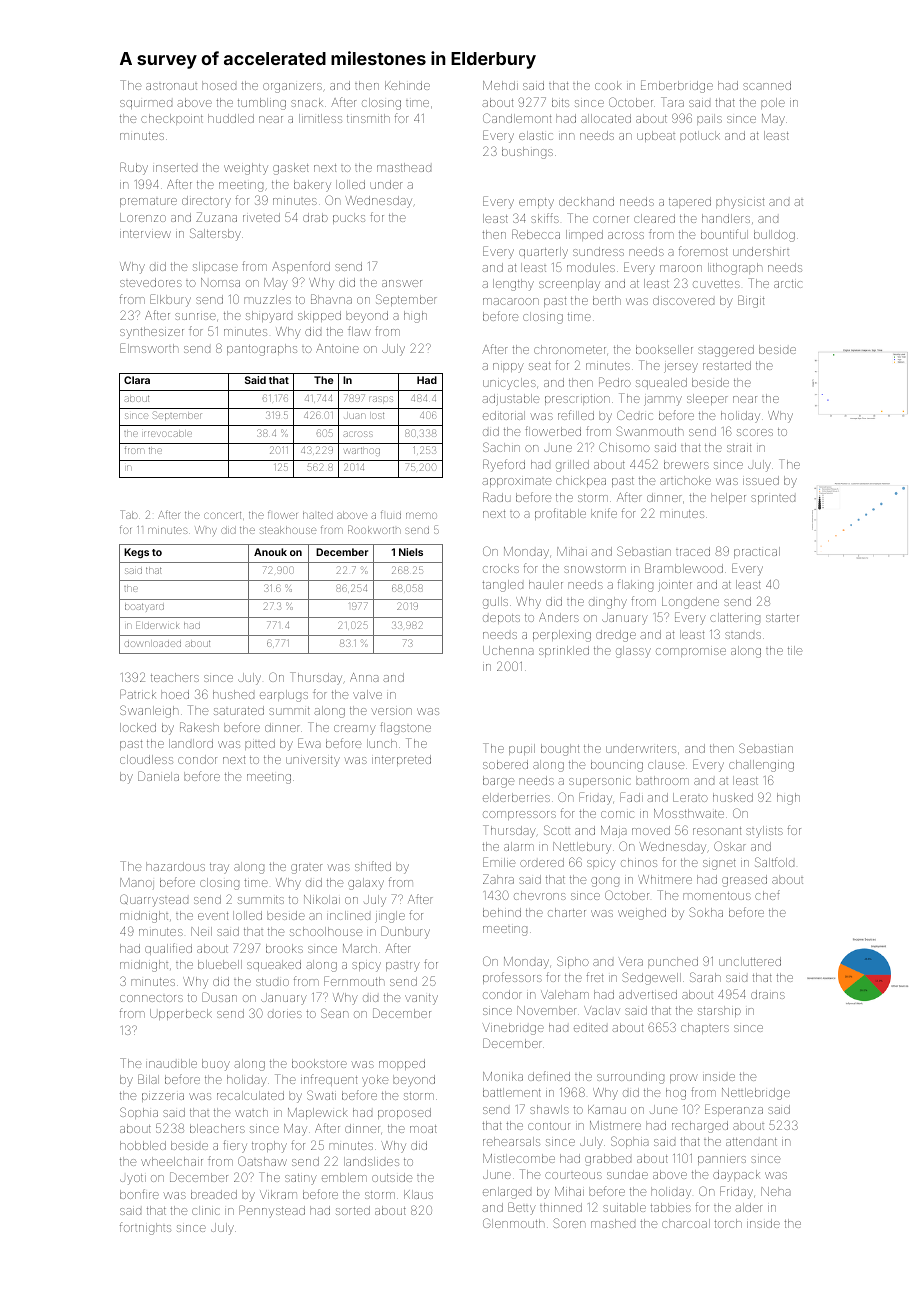 The height and width of the screenshot is (1308, 924). Describe the element at coordinates (727, 365) in the screenshot. I see `restarted` at that location.
